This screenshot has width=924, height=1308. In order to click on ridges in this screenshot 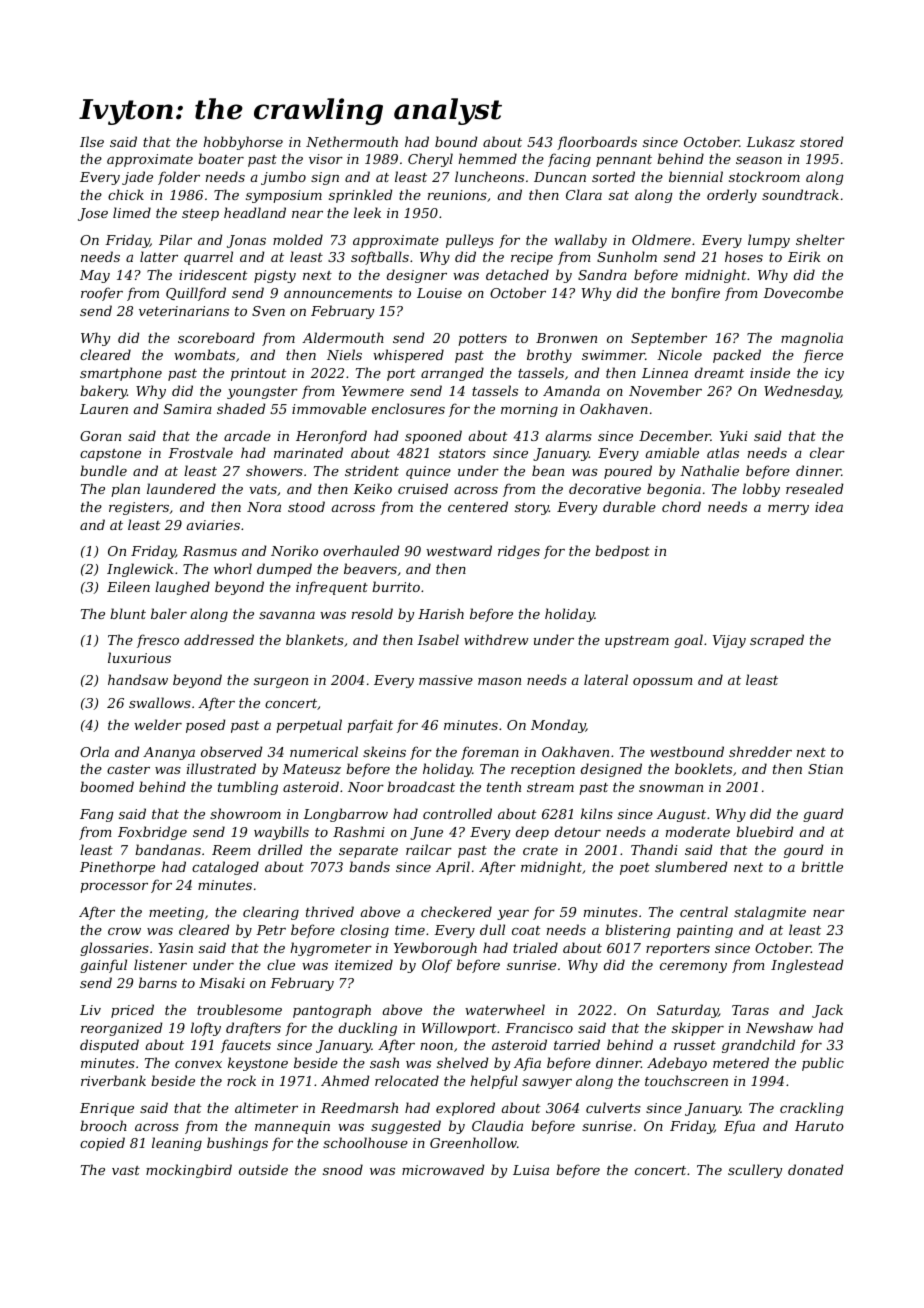, I will do `click(519, 552)`.
